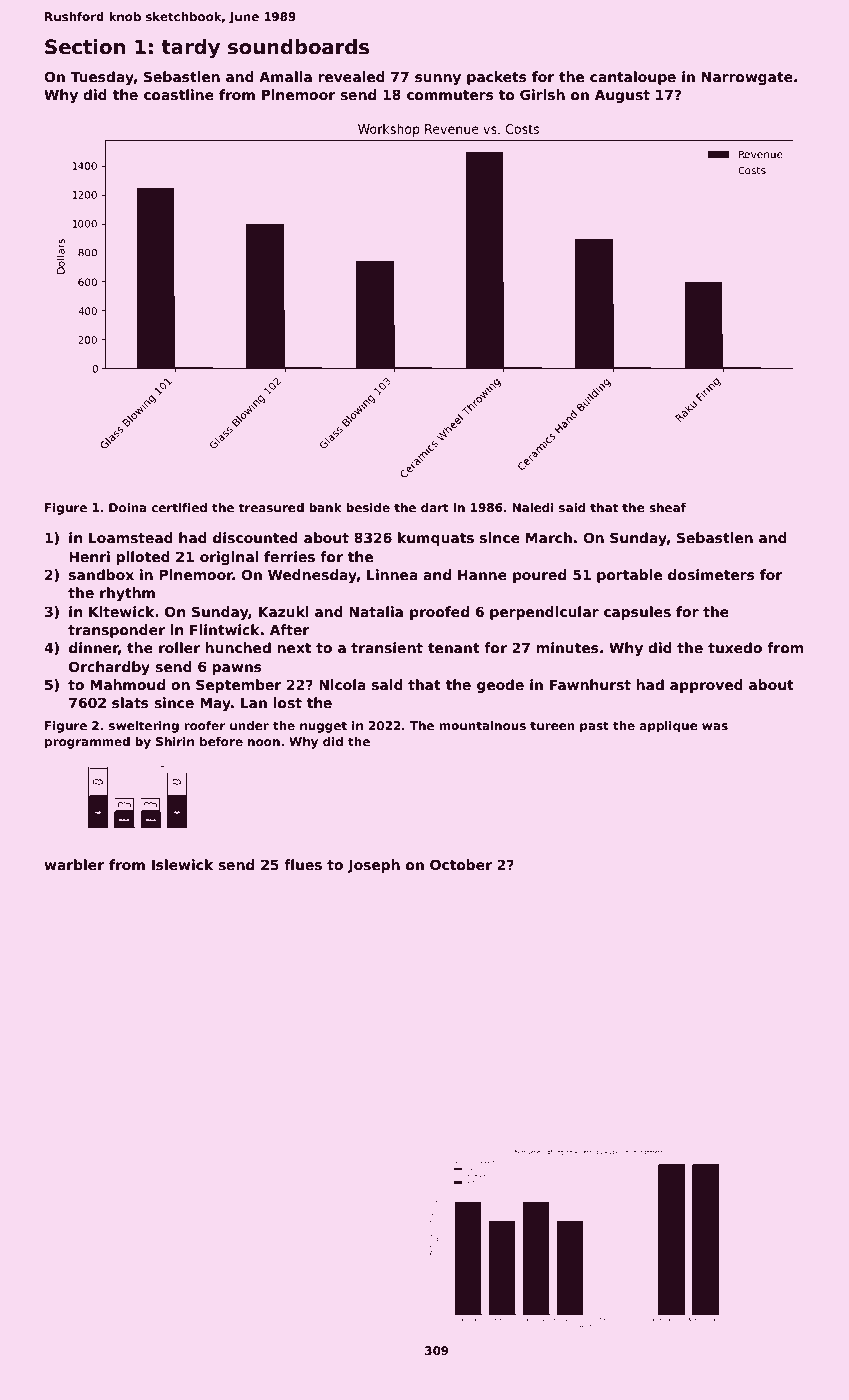 The width and height of the document is (849, 1400). Describe the element at coordinates (179, 94) in the document. I see `coastline` at that location.
